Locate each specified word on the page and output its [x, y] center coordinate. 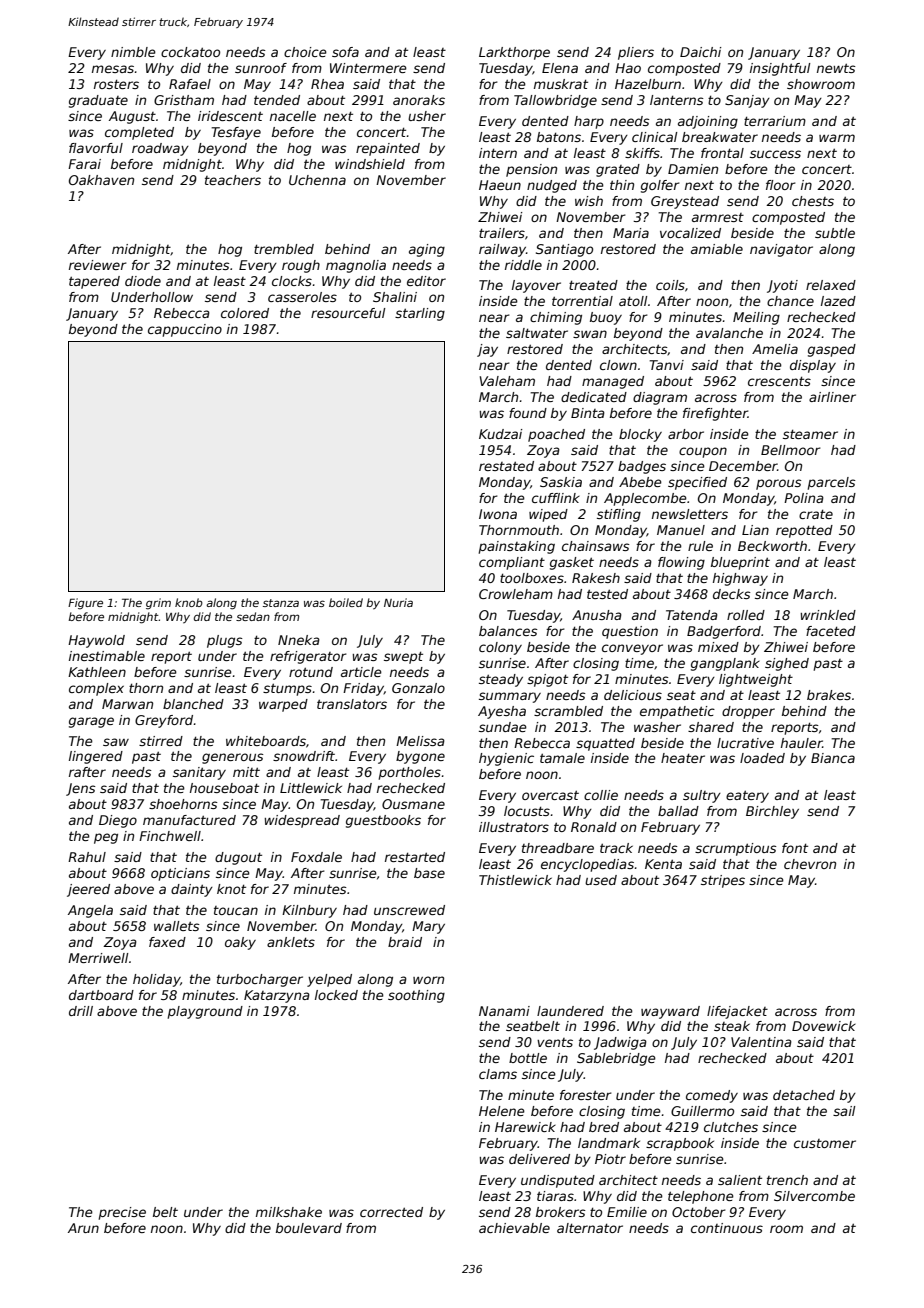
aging [427, 250]
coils [670, 285]
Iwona [498, 514]
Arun [83, 1228]
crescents [779, 381]
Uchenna [317, 180]
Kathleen [97, 672]
